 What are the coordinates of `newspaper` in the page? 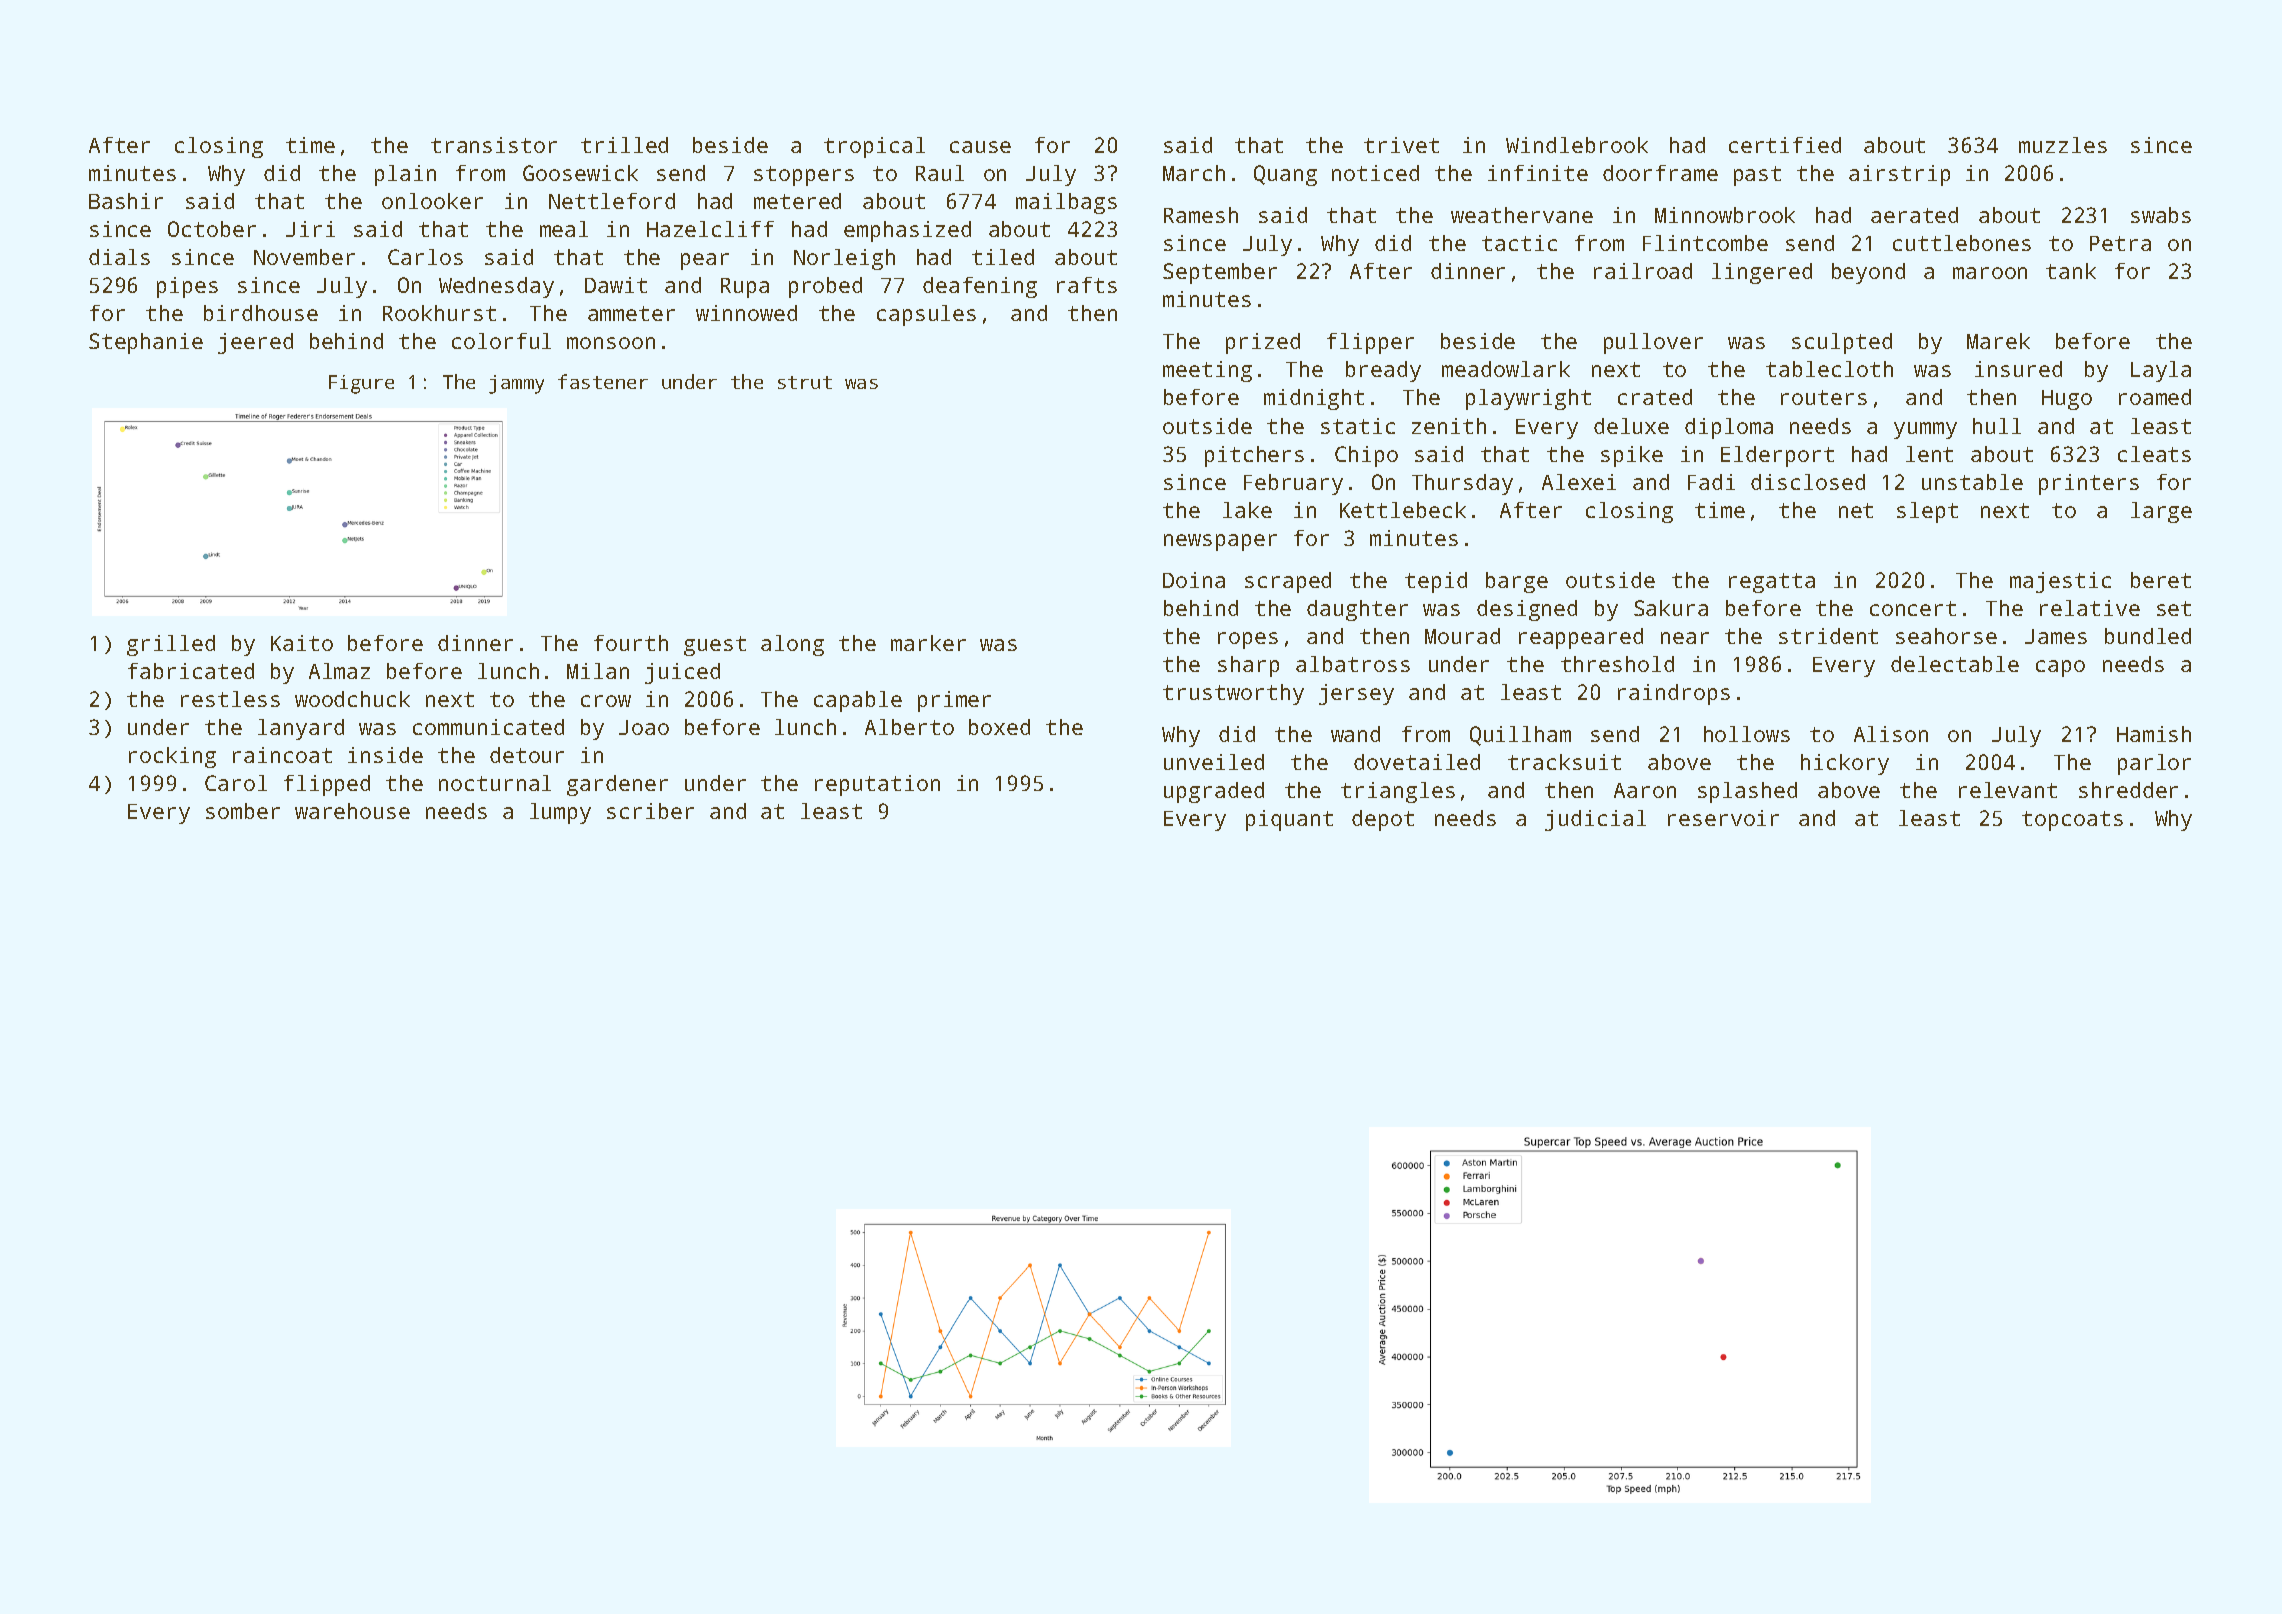 It's located at (1220, 542).
